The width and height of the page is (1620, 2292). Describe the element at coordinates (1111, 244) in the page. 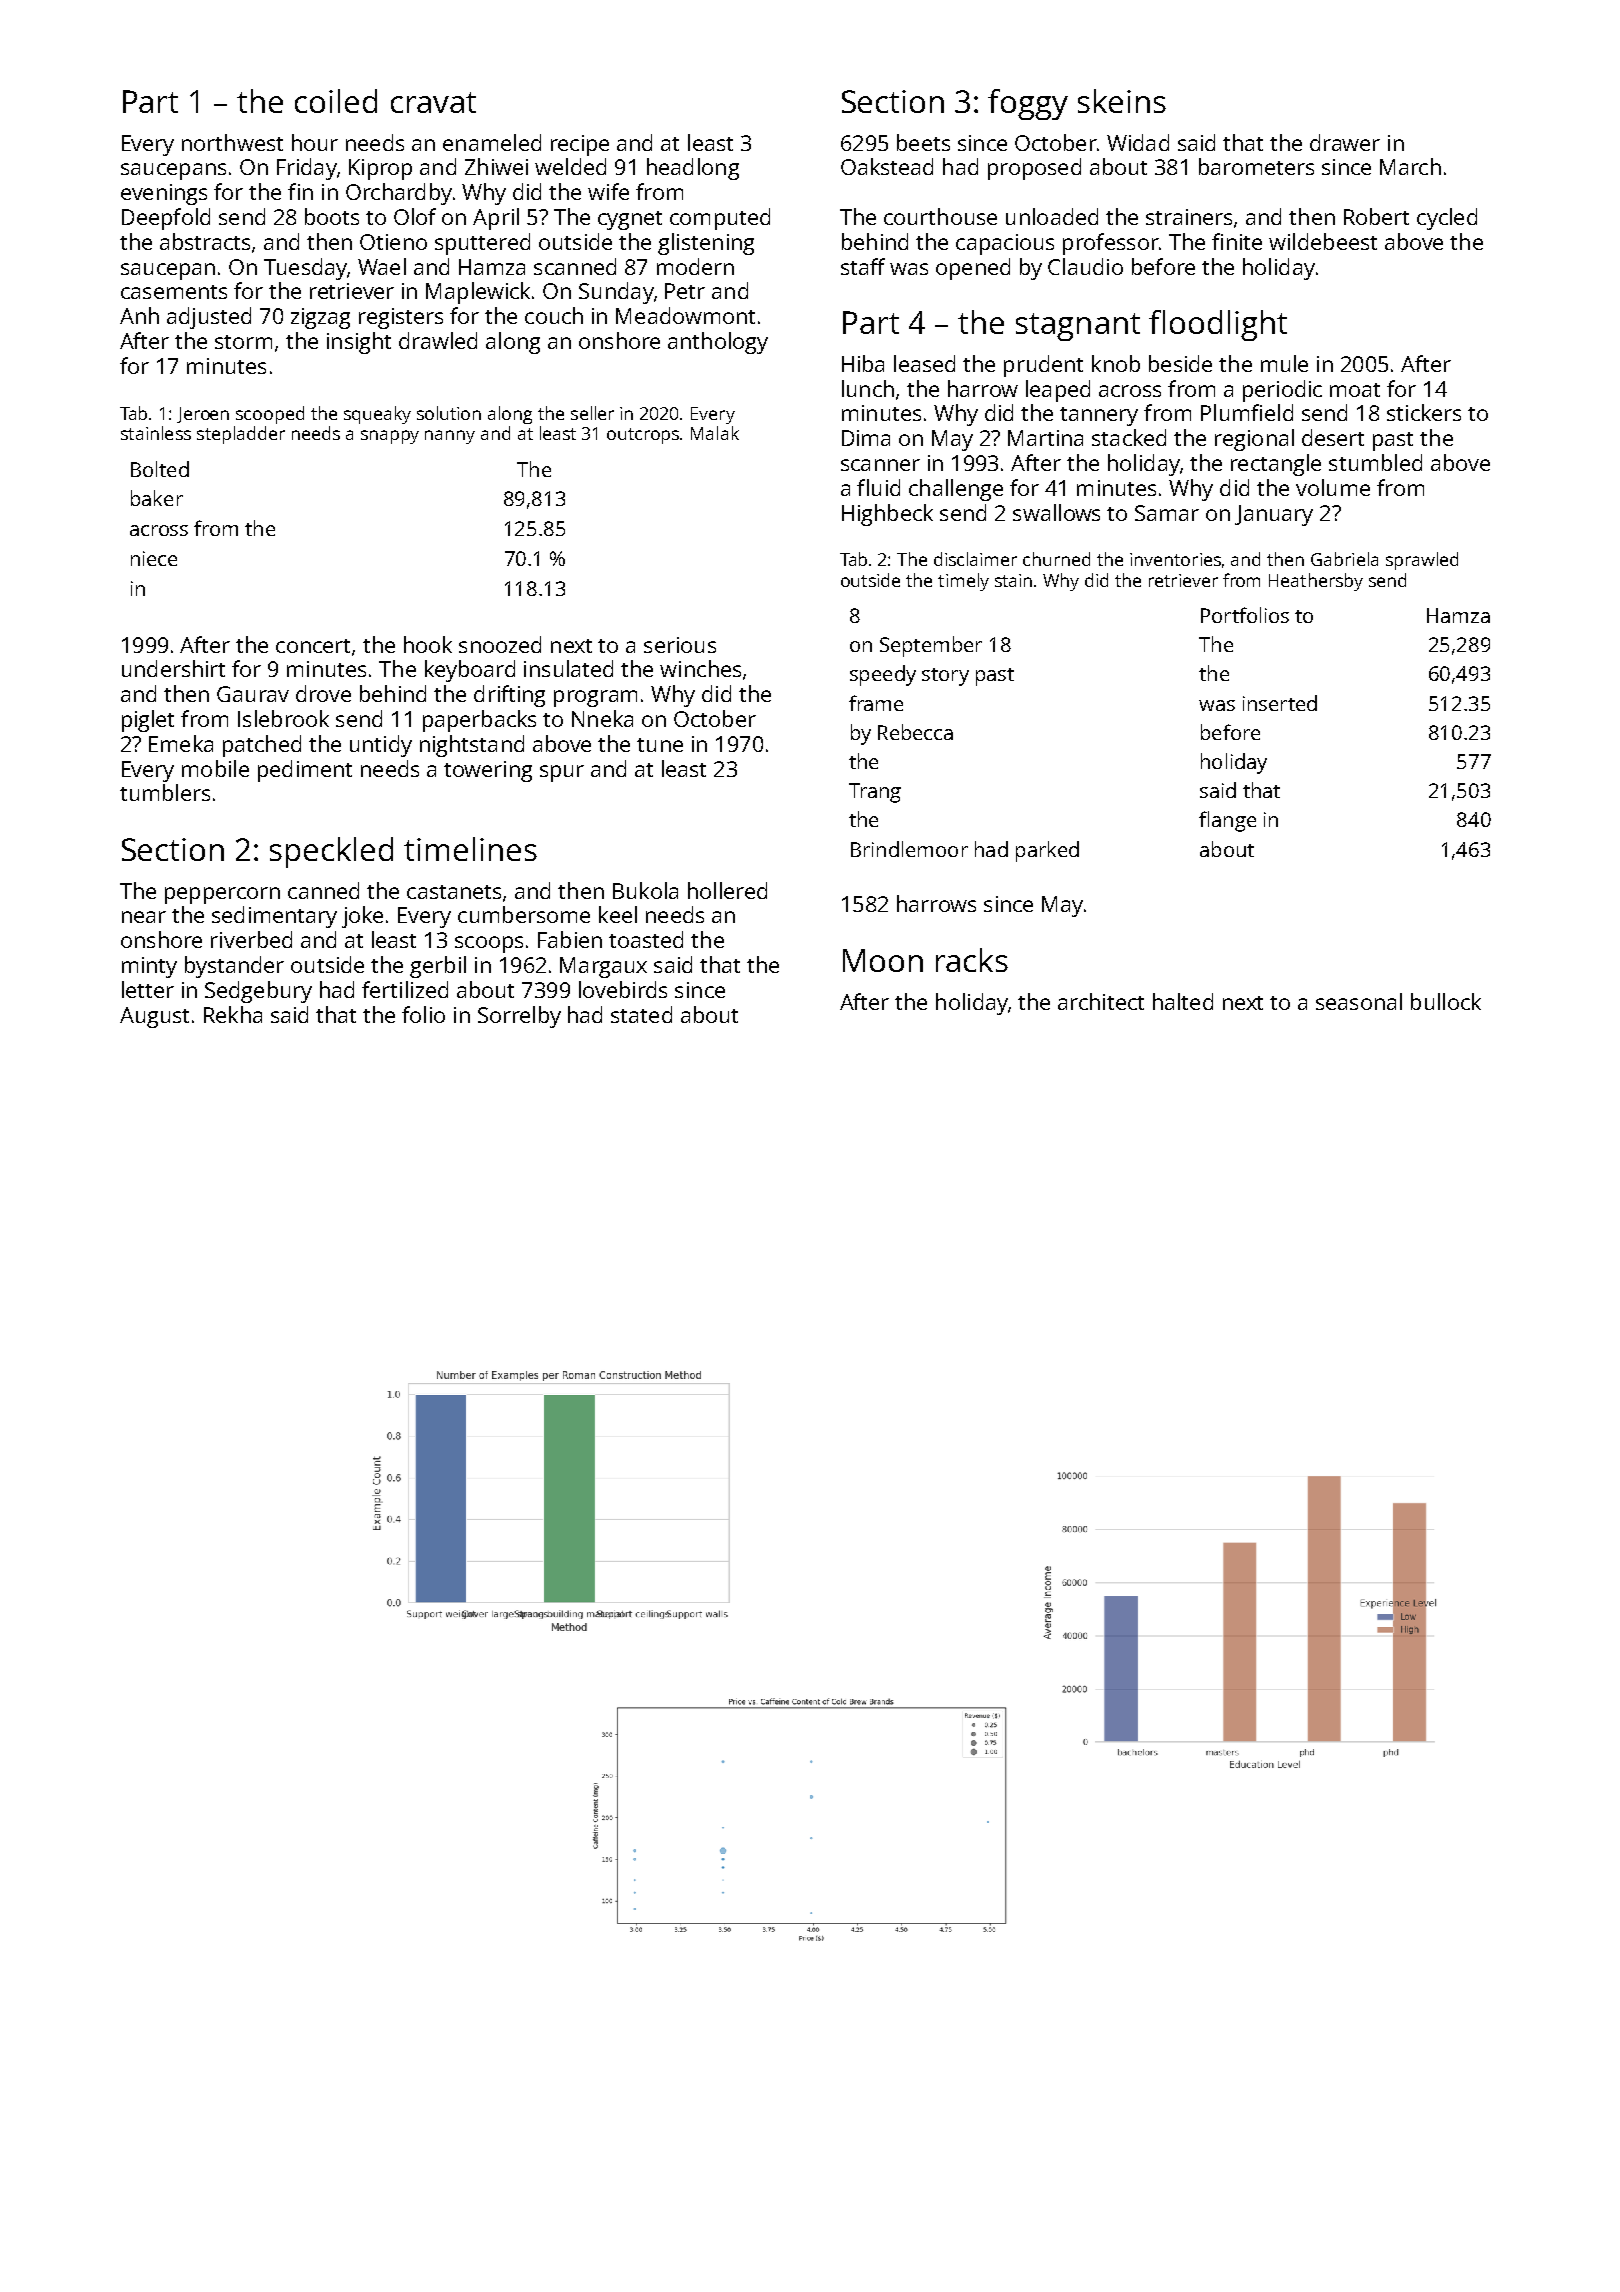

I see `professor` at that location.
